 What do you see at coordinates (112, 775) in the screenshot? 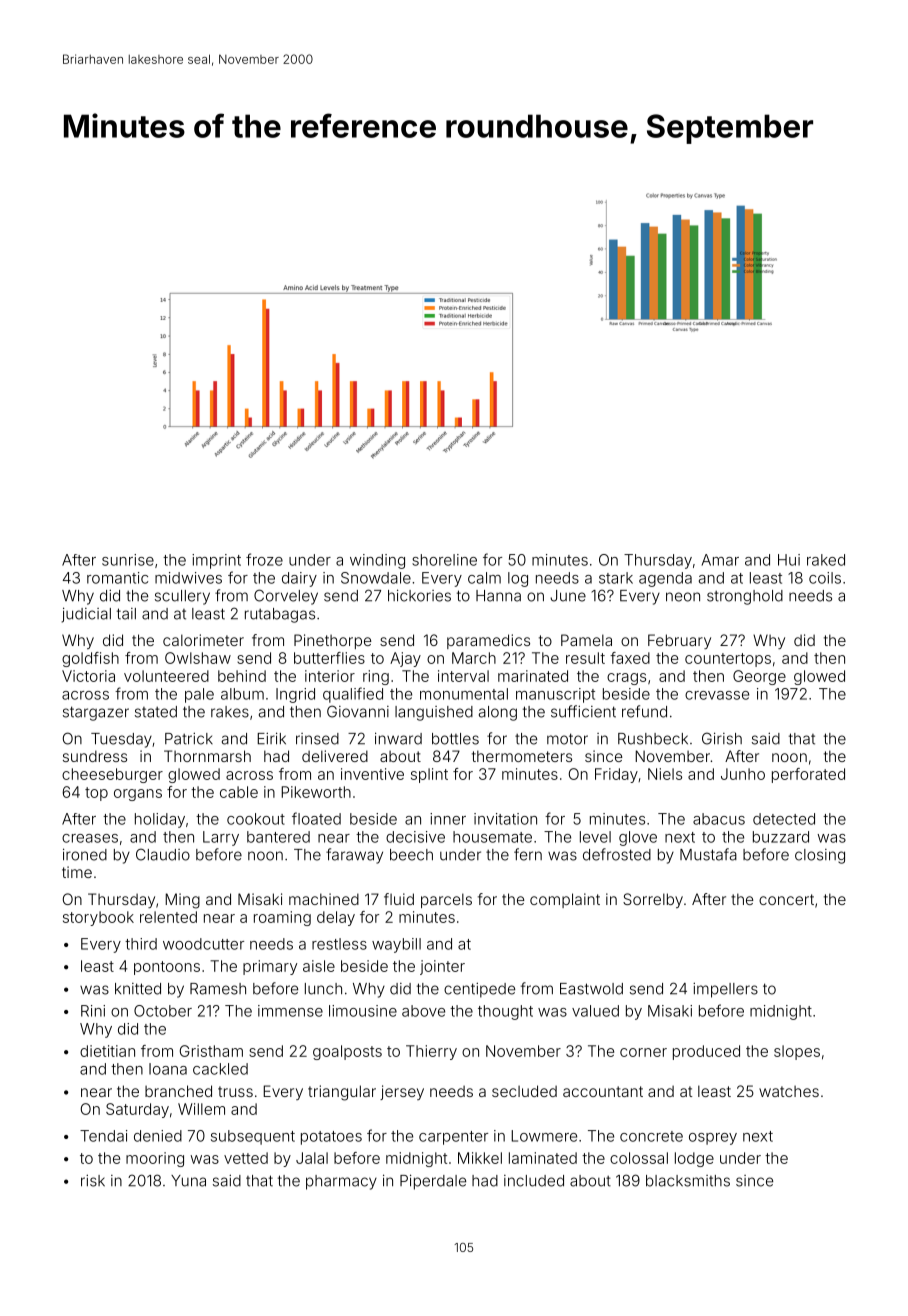
I see `cheeseburger` at bounding box center [112, 775].
